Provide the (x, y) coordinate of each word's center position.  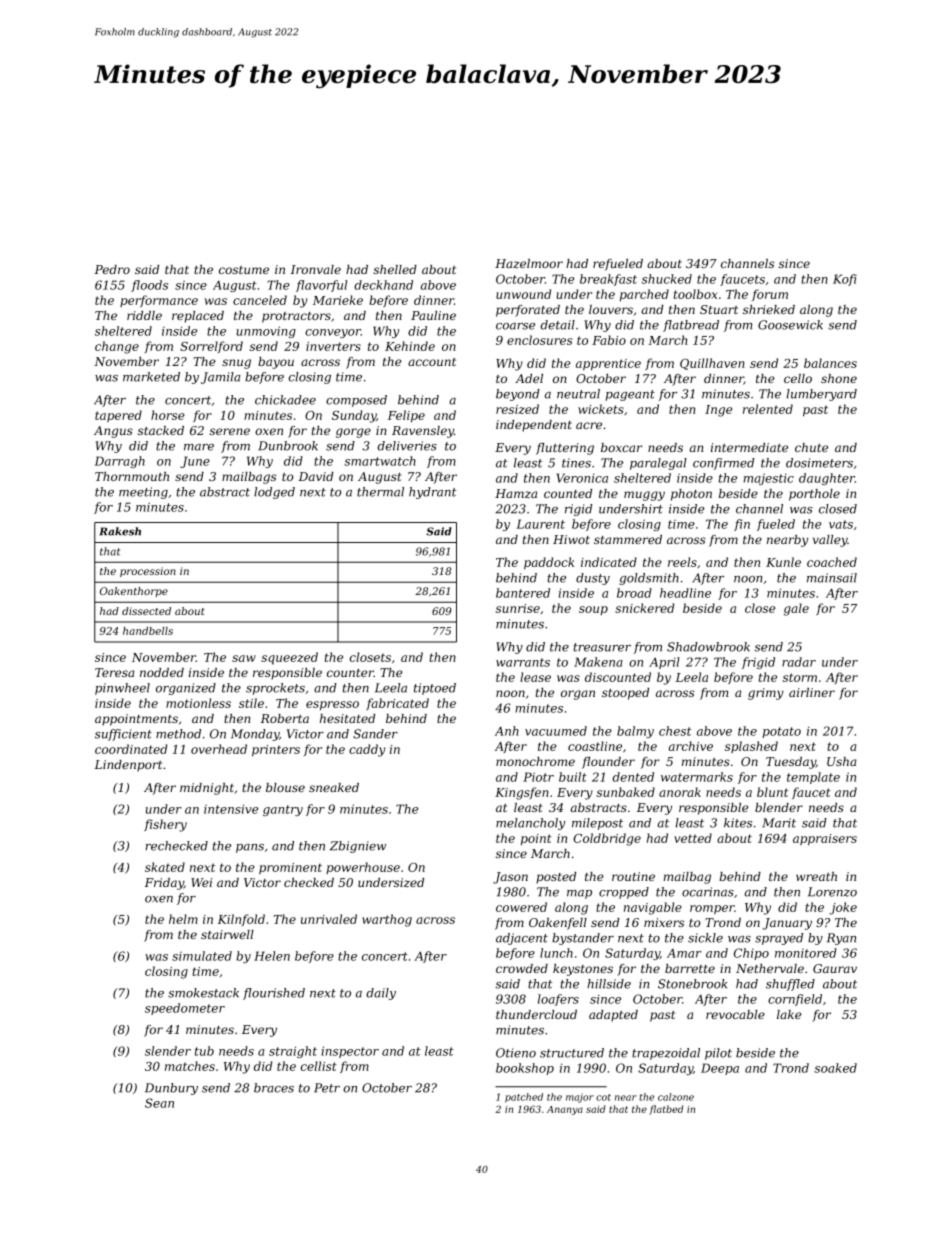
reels (682, 562)
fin (742, 525)
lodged (274, 493)
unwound (523, 294)
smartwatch (380, 461)
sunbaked (625, 792)
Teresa (114, 672)
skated (165, 867)
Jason (510, 878)
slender (168, 1051)
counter (350, 673)
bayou (276, 363)
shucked (667, 279)
